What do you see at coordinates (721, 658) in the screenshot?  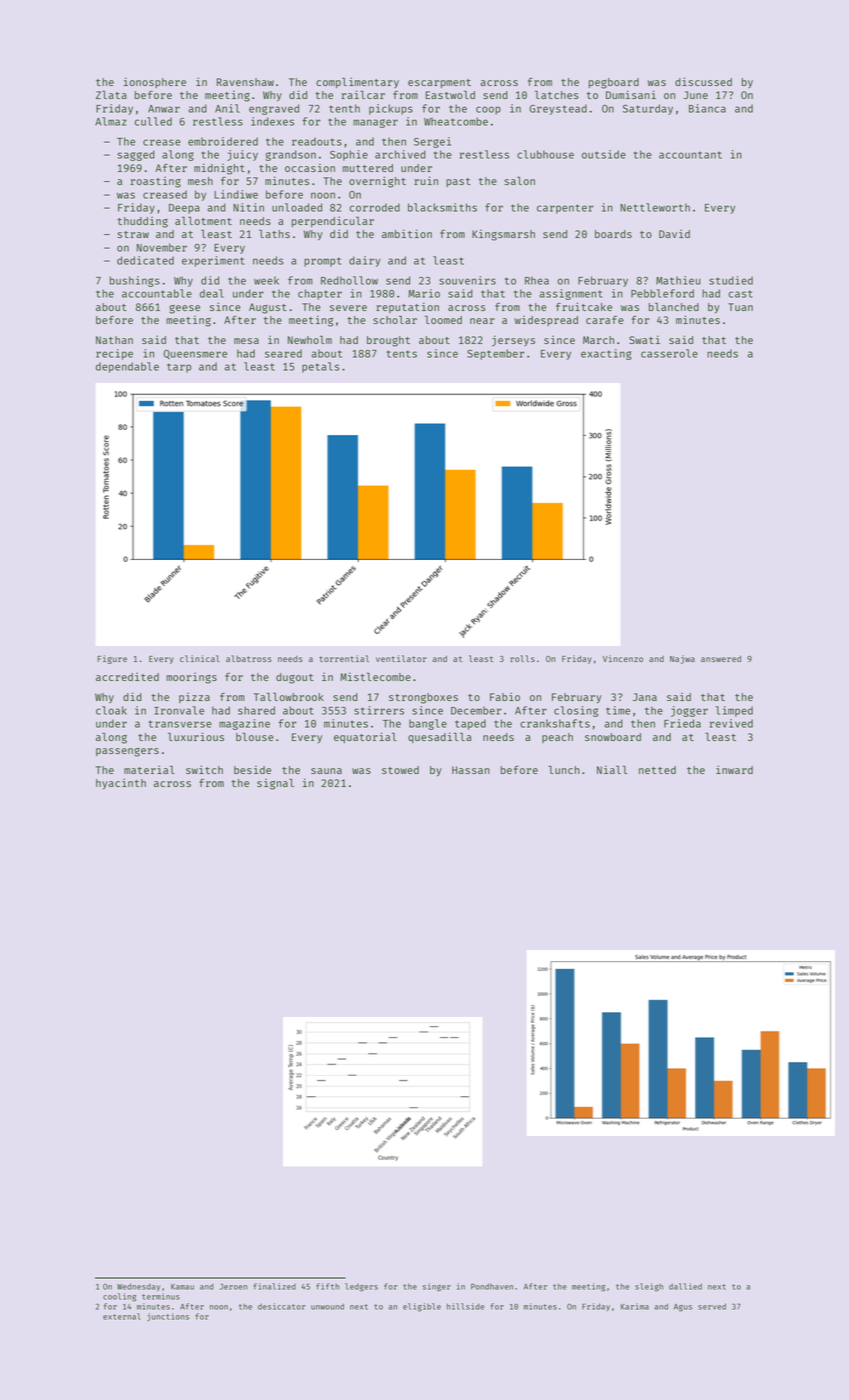 I see `answered` at bounding box center [721, 658].
